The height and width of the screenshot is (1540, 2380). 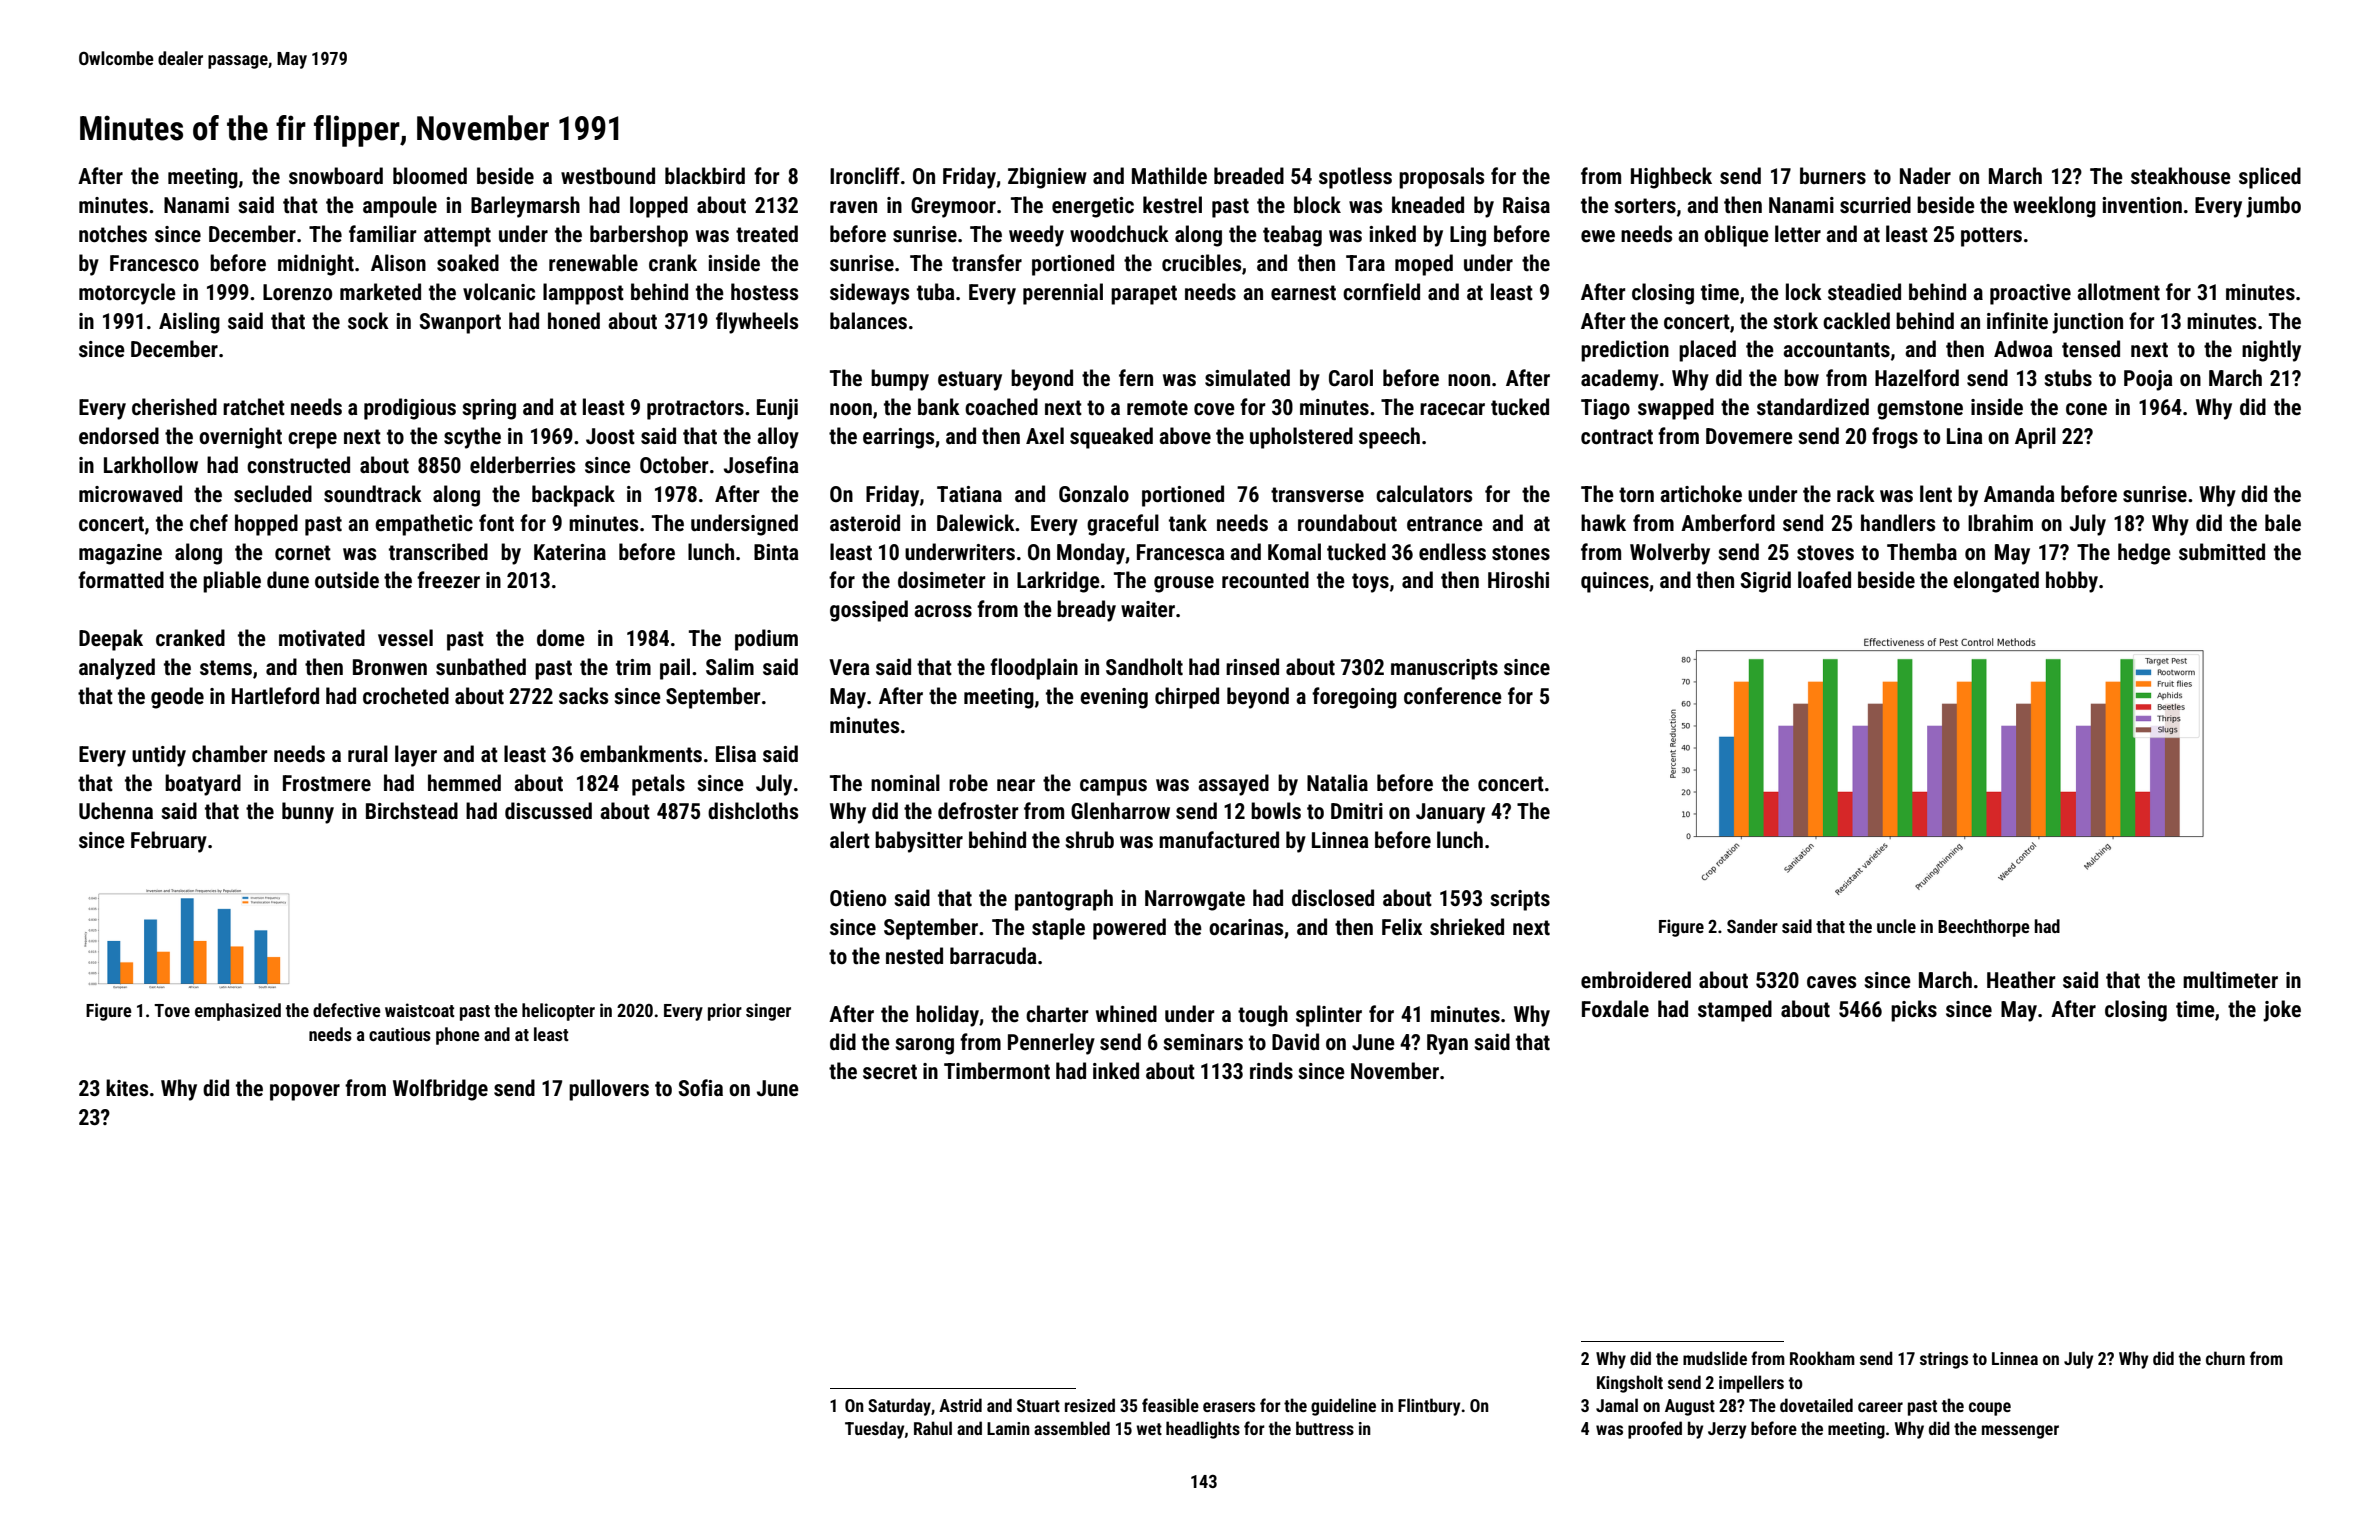 I want to click on Rahul, so click(x=933, y=1428).
